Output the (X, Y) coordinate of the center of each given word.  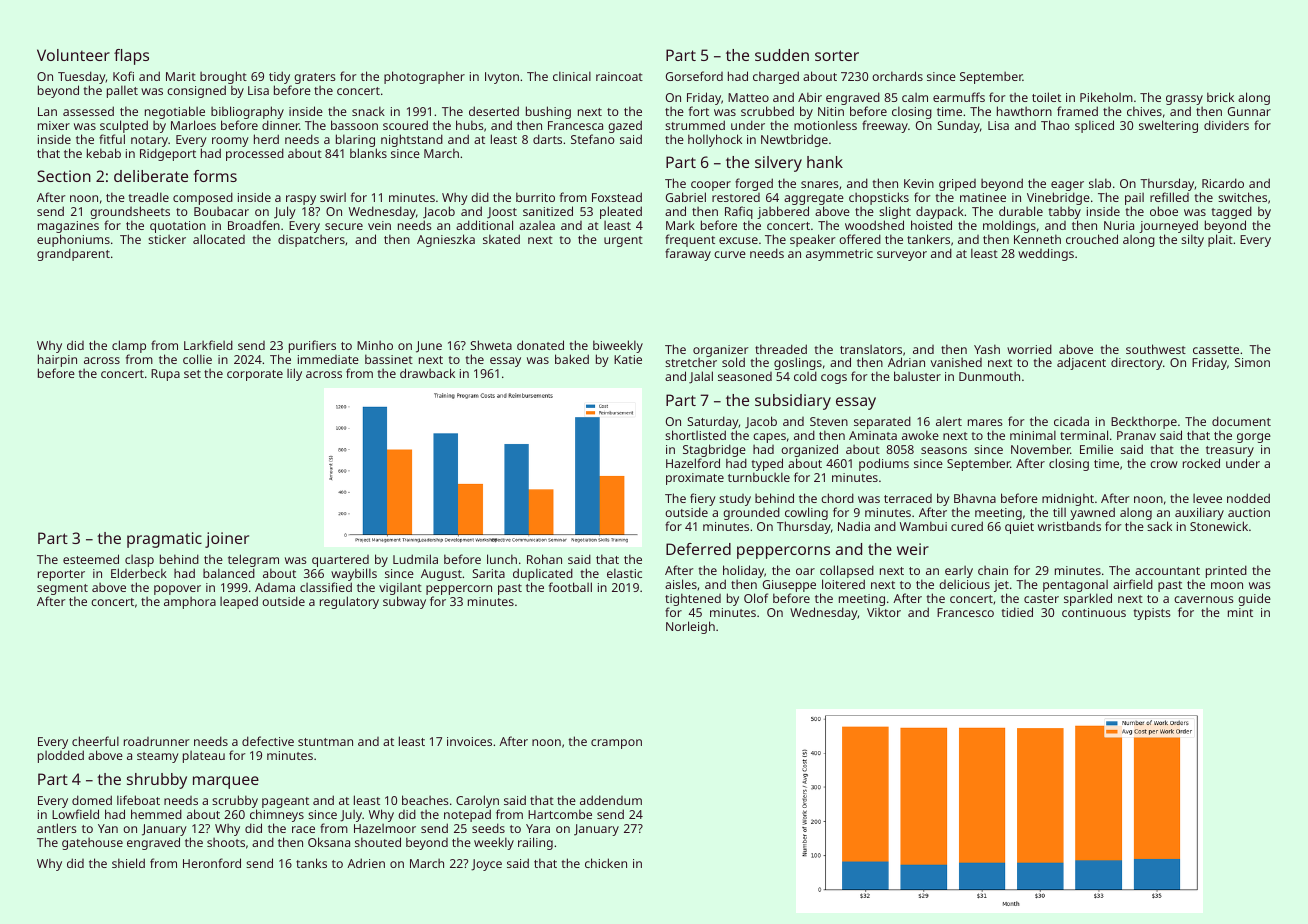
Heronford (212, 863)
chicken (606, 863)
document (1241, 421)
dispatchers (311, 240)
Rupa (165, 375)
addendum (611, 800)
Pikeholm (1106, 97)
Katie (628, 359)
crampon (616, 744)
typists (1152, 614)
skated (501, 239)
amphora (190, 602)
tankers (928, 239)
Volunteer (73, 55)
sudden (782, 55)
